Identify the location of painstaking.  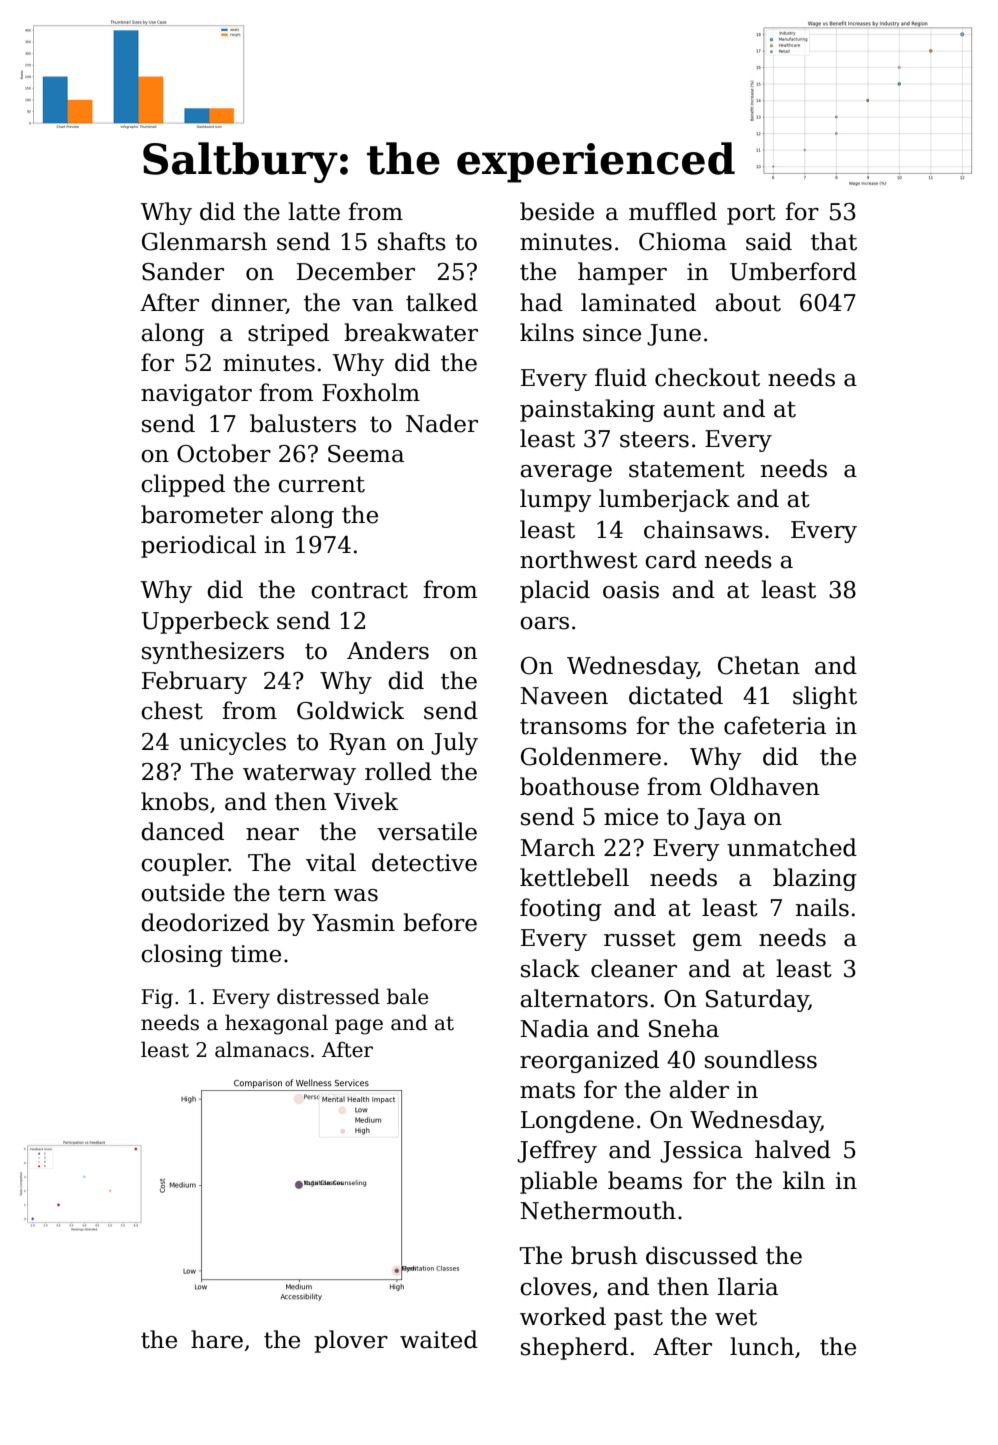
(587, 410).
